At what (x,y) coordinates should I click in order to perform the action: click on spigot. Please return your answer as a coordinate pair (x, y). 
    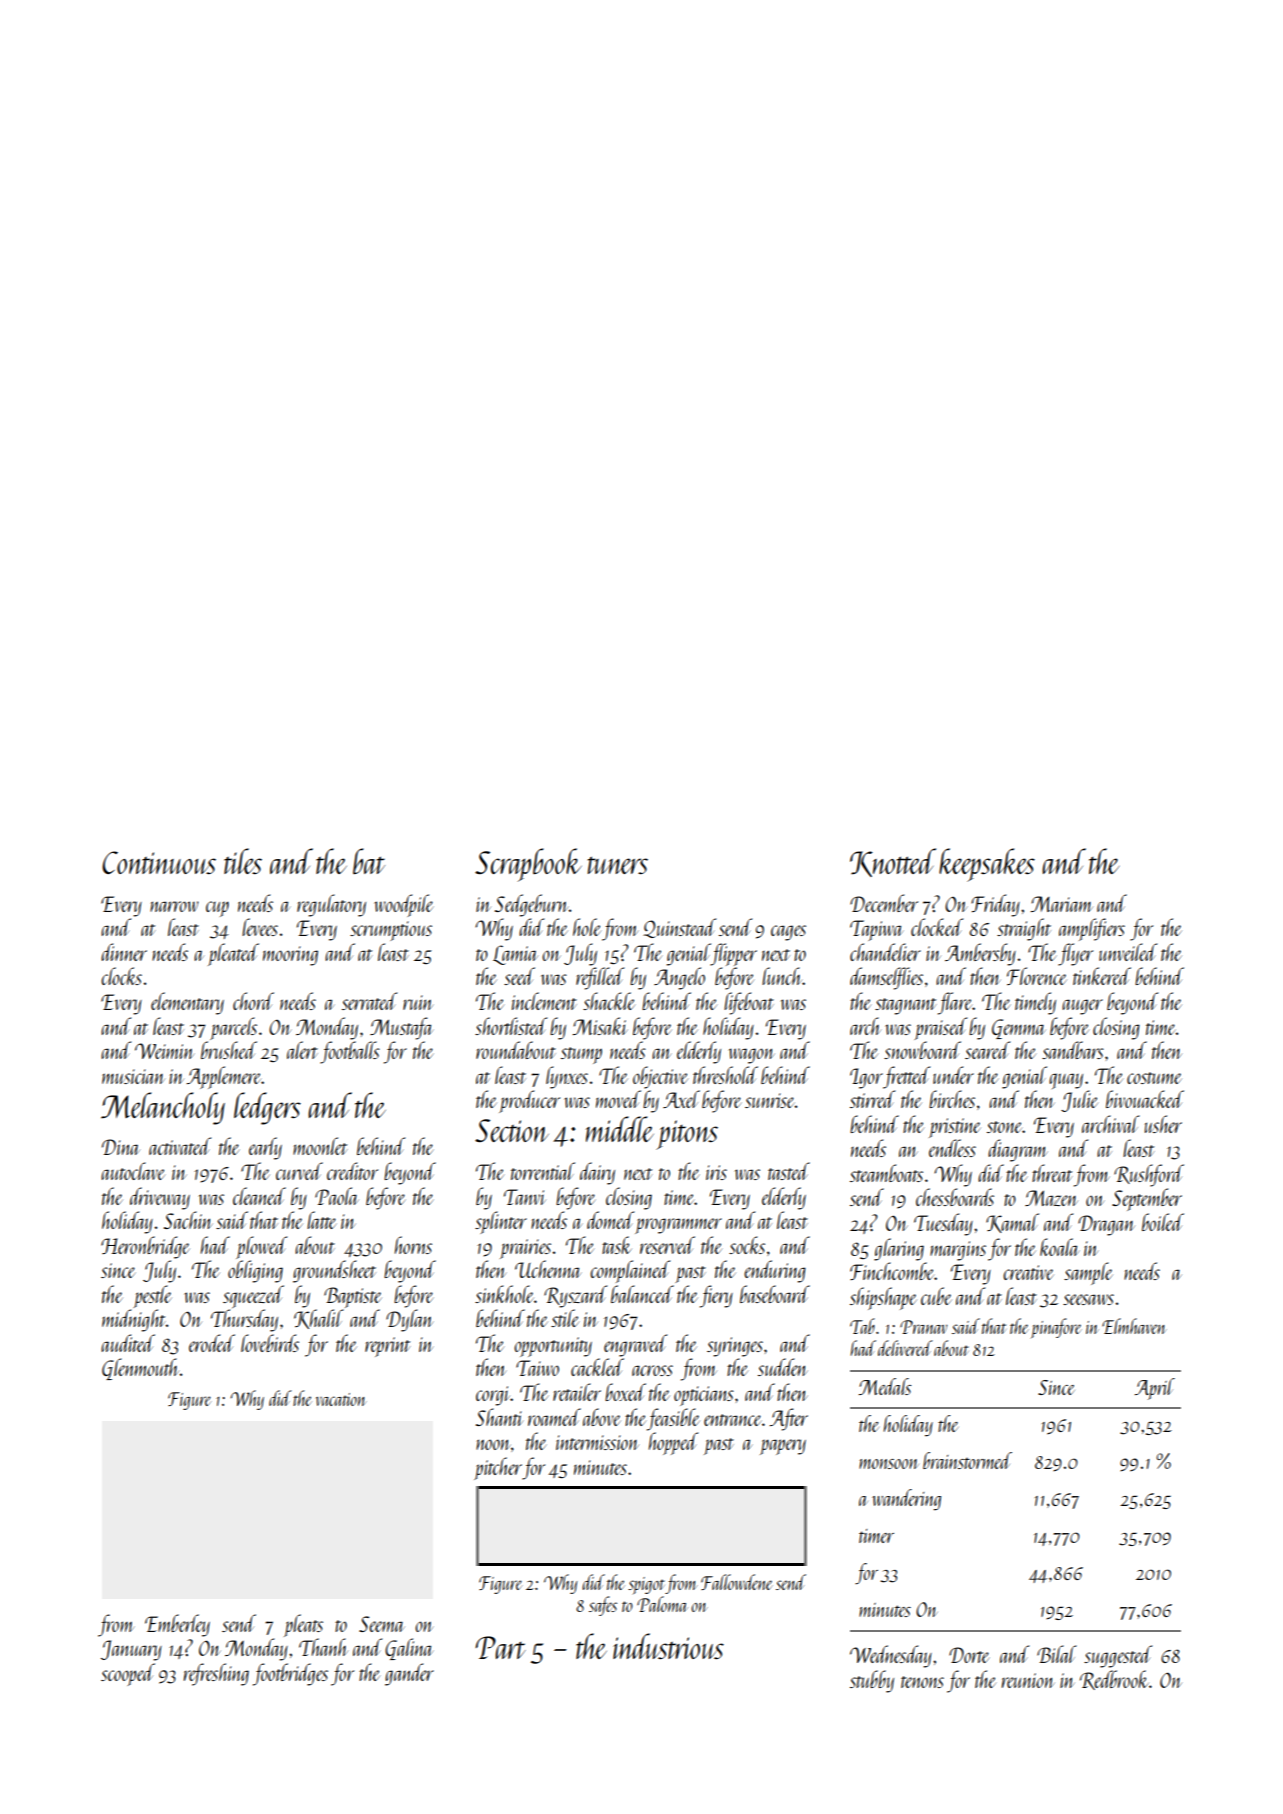
    Looking at the image, I should click on (646, 1585).
